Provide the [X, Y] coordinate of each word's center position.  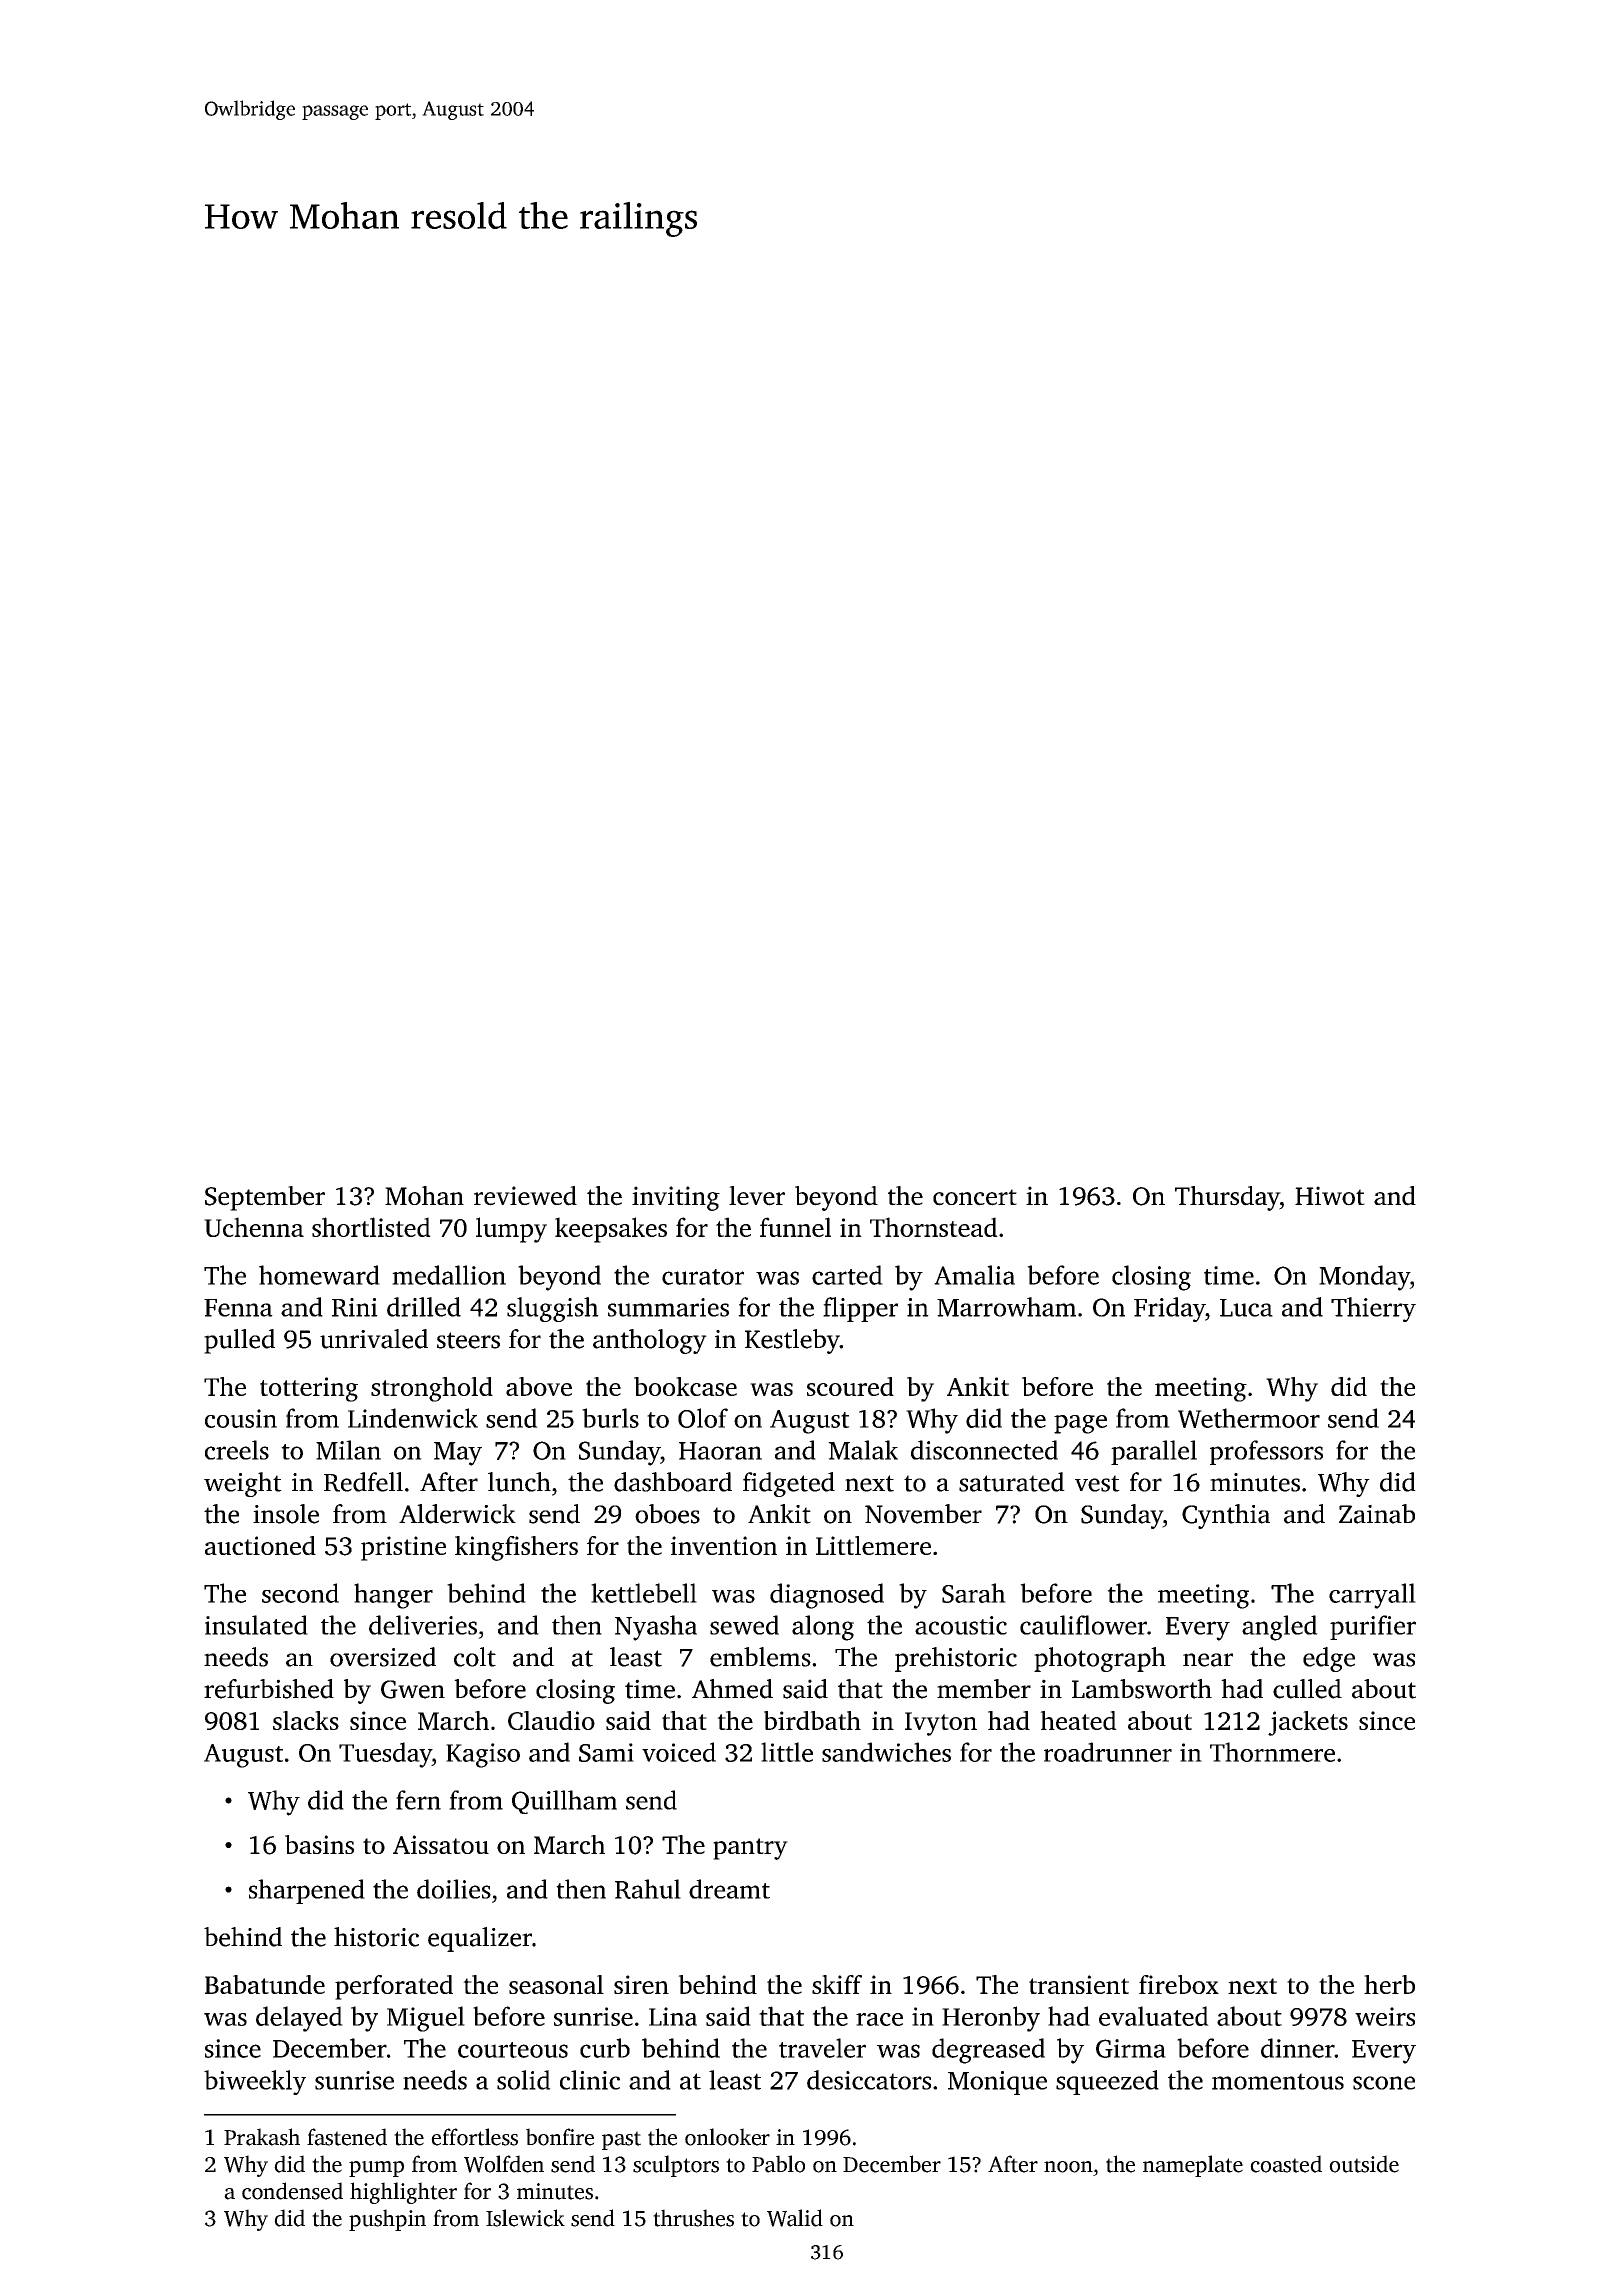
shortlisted [371, 1227]
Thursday [1227, 1198]
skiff [837, 1984]
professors [1266, 1452]
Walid [795, 2218]
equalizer [480, 1939]
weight [243, 1484]
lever [757, 1196]
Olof [703, 1418]
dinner [1298, 2048]
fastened [347, 2137]
